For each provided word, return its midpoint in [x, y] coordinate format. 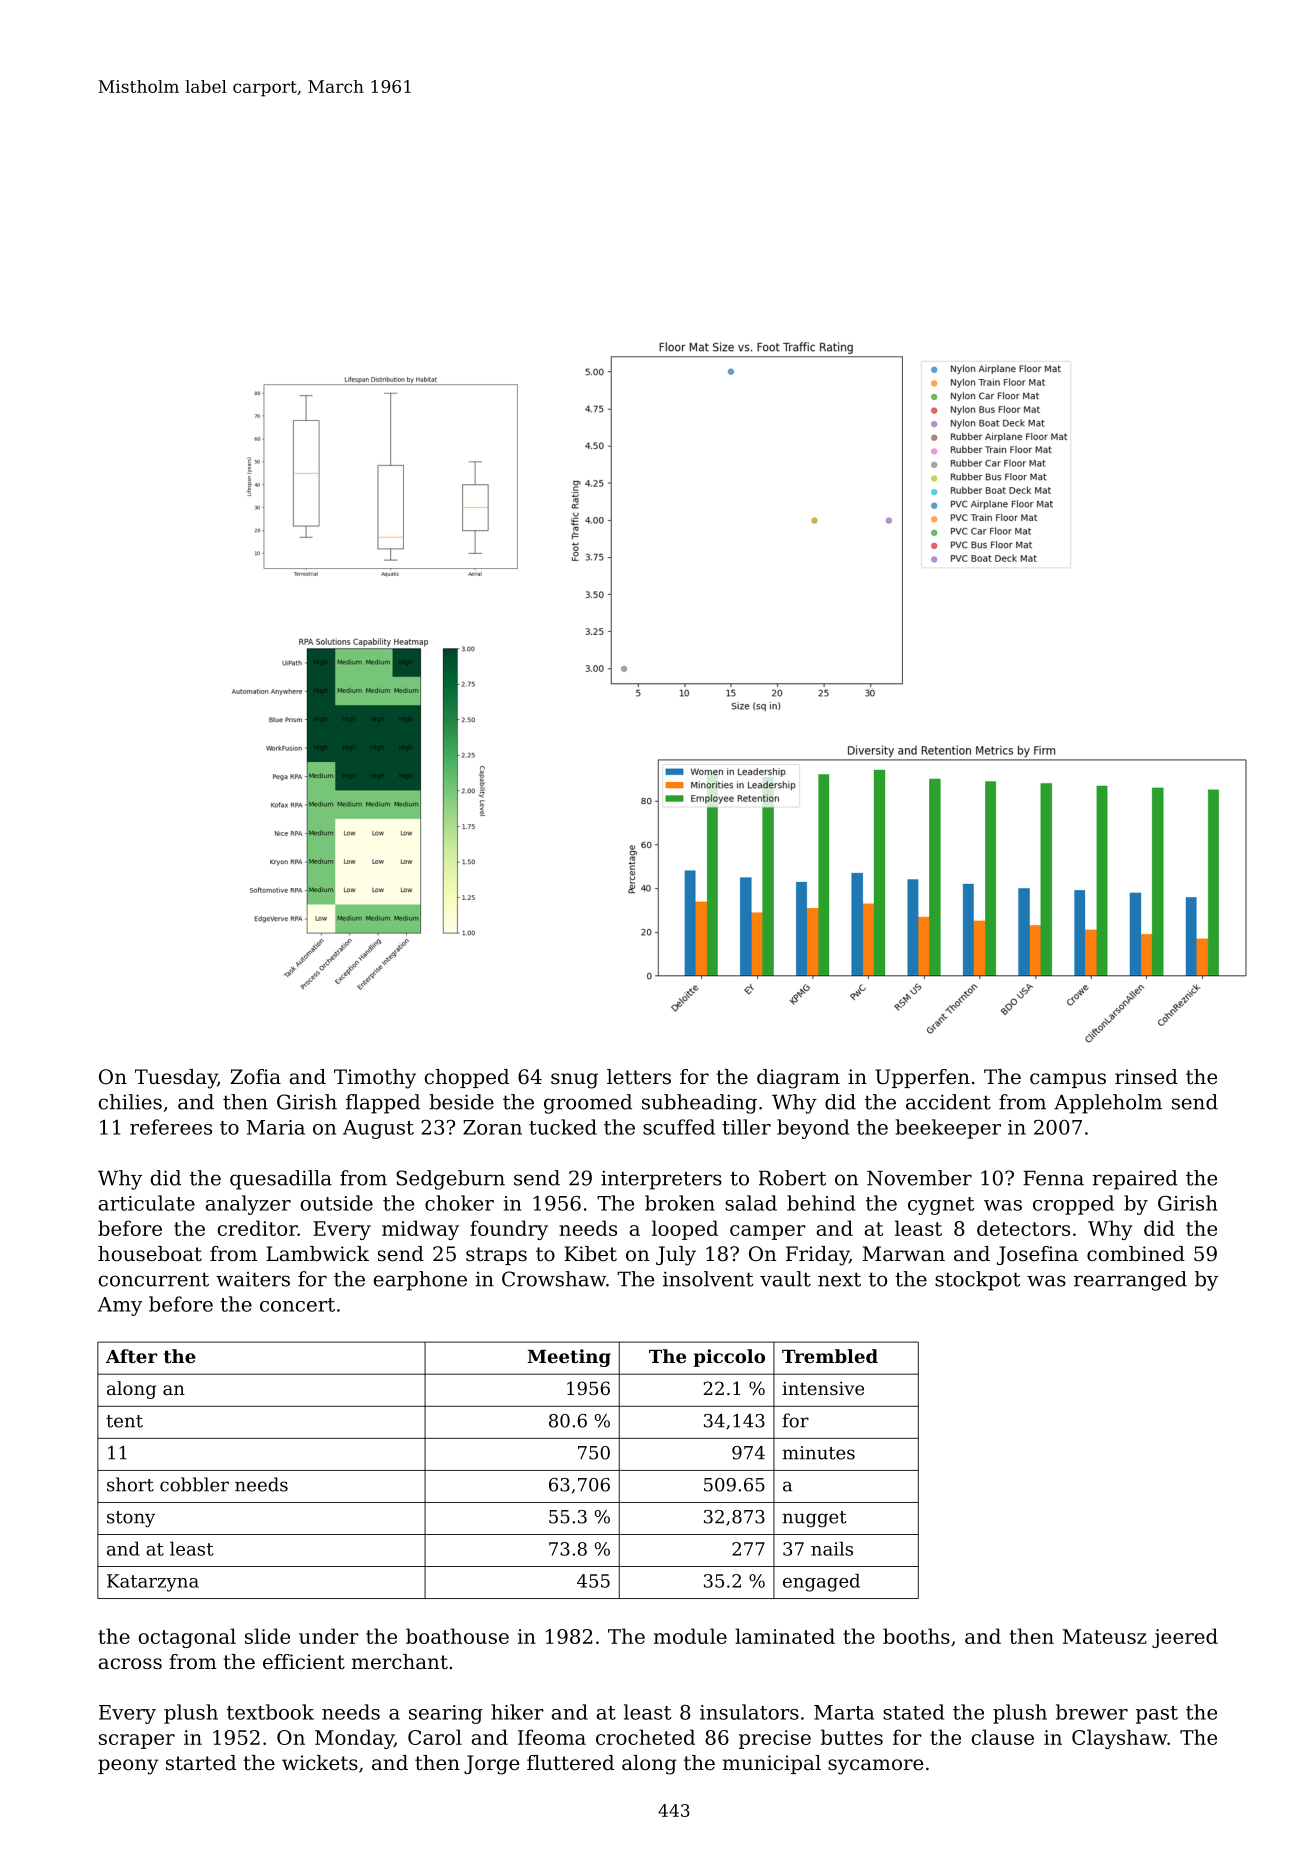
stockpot [977, 1281]
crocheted [645, 1737]
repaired [1135, 1180]
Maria [275, 1127]
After [131, 1356]
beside [461, 1102]
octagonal [187, 1638]
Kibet [590, 1253]
